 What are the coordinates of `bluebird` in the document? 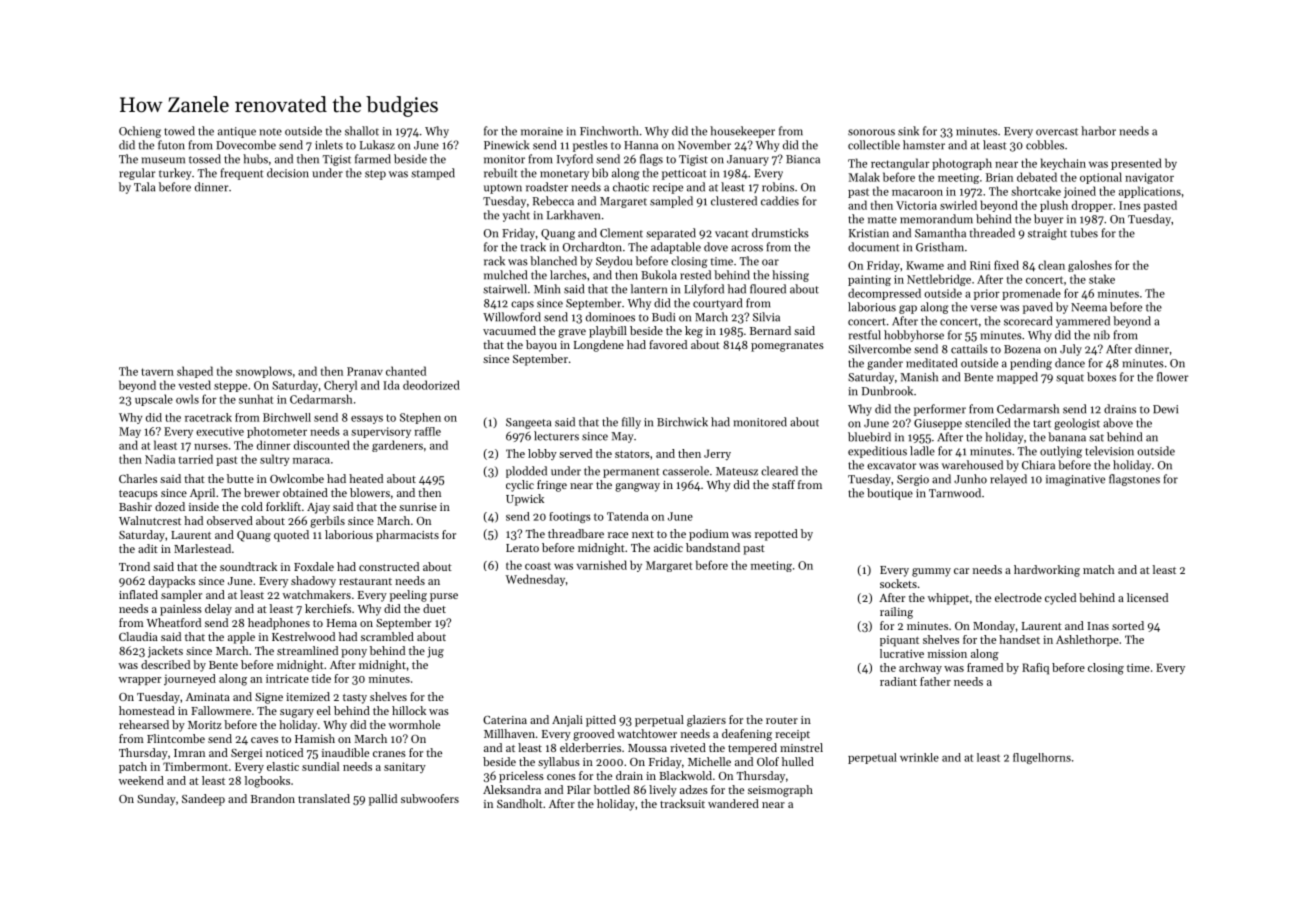 It's located at (869, 437).
